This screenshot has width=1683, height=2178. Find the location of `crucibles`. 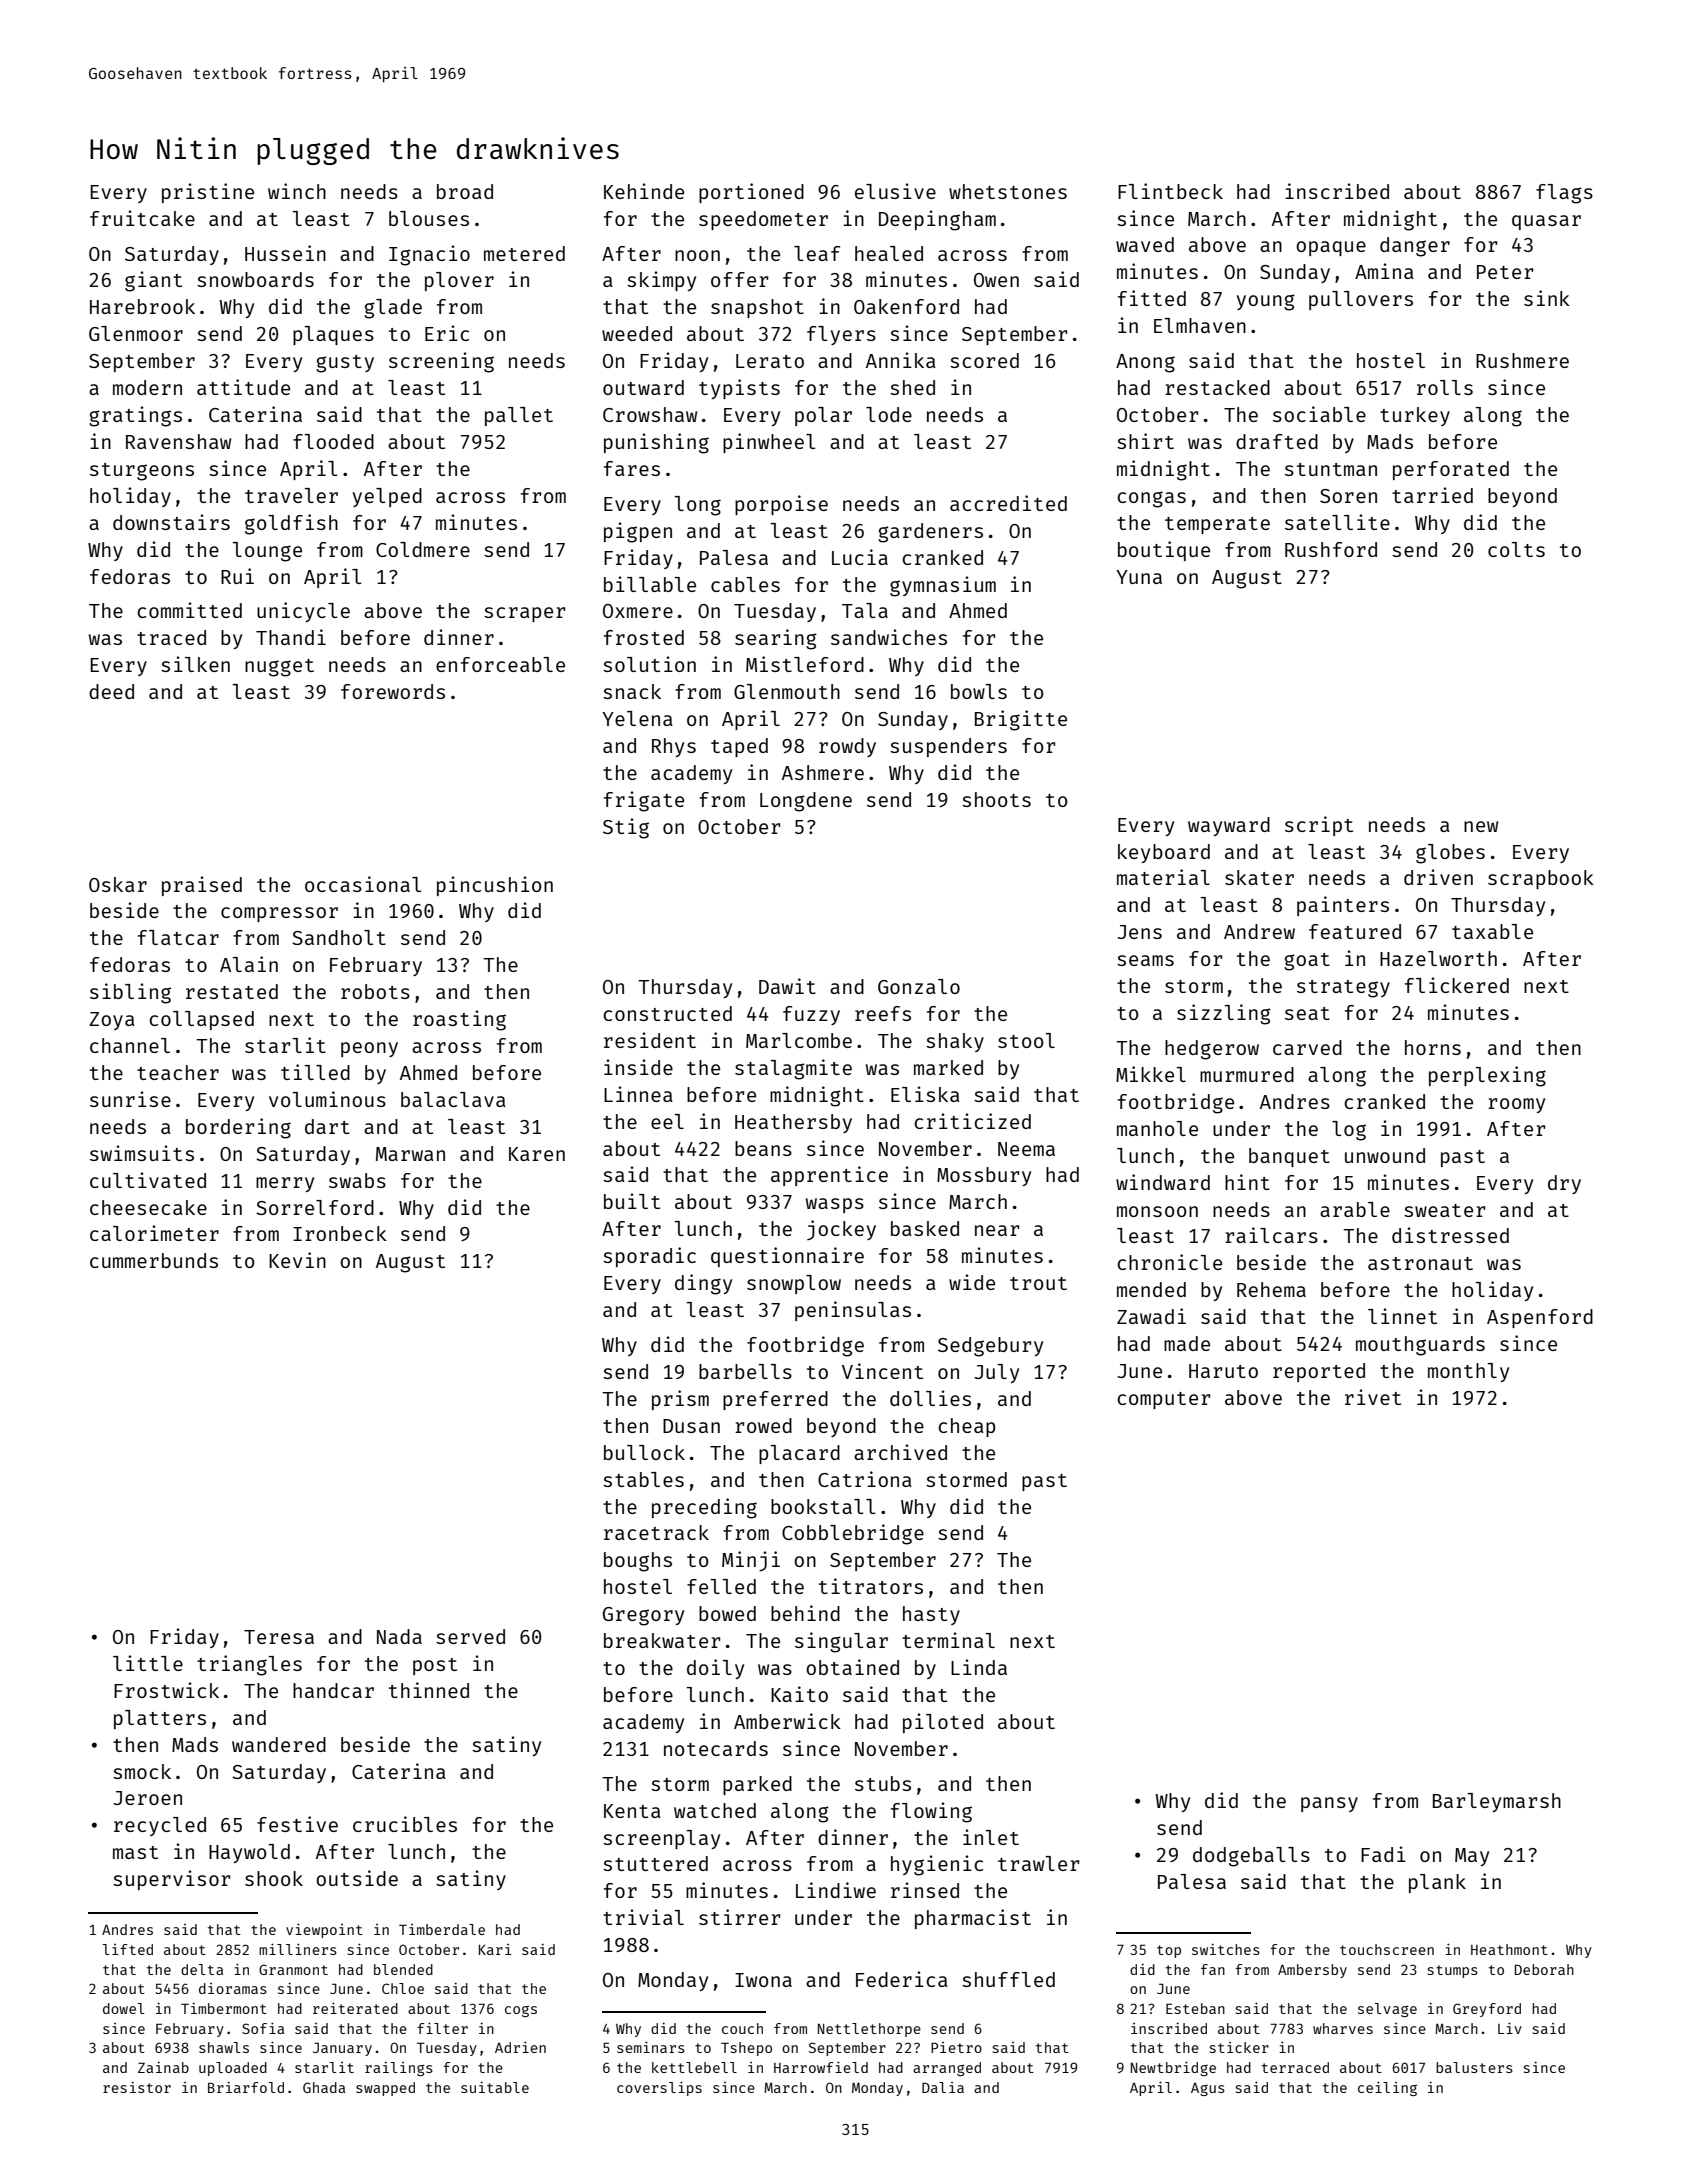

crucibles is located at coordinates (405, 1824).
